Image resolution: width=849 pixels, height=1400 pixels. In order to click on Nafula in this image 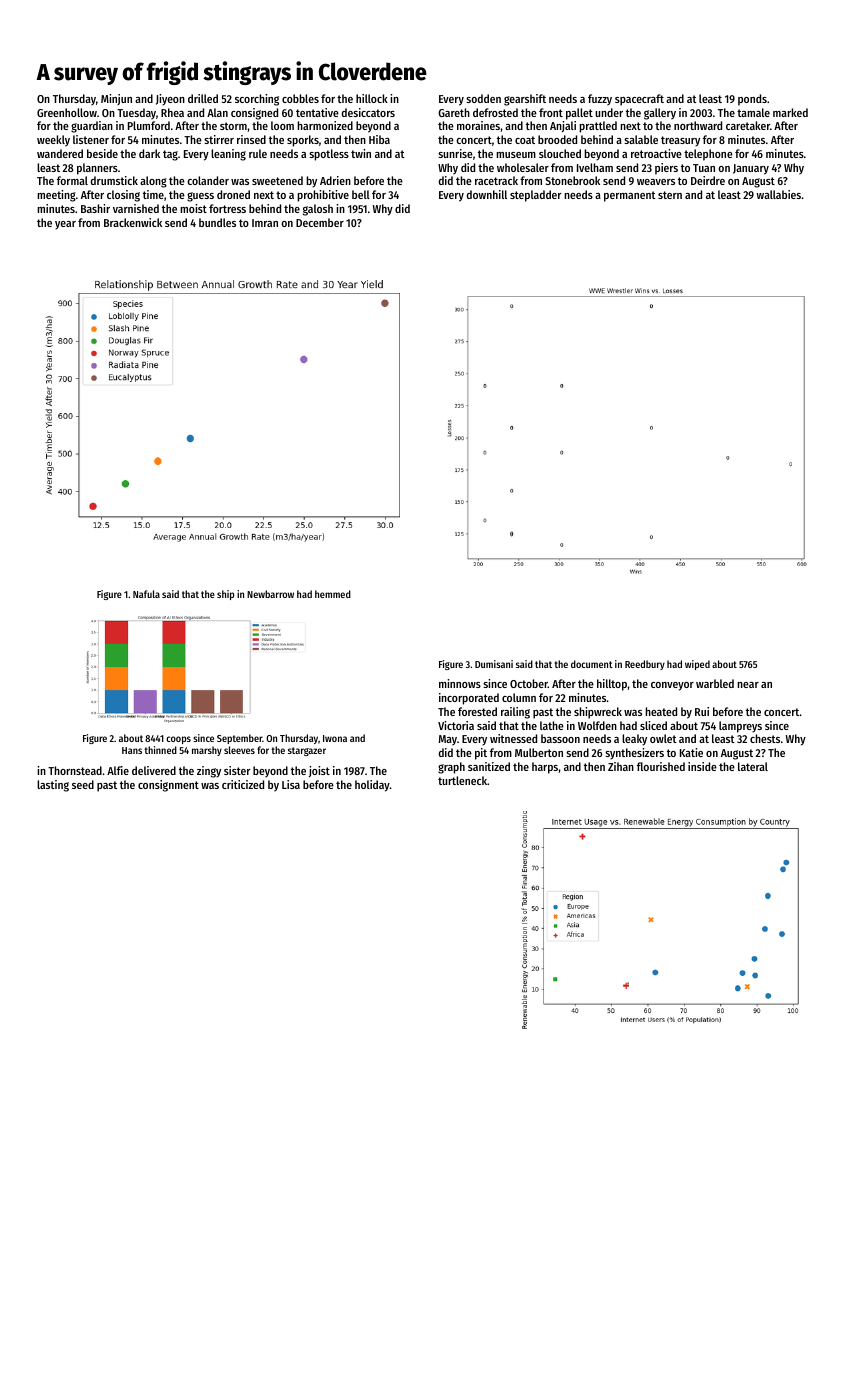, I will do `click(146, 594)`.
